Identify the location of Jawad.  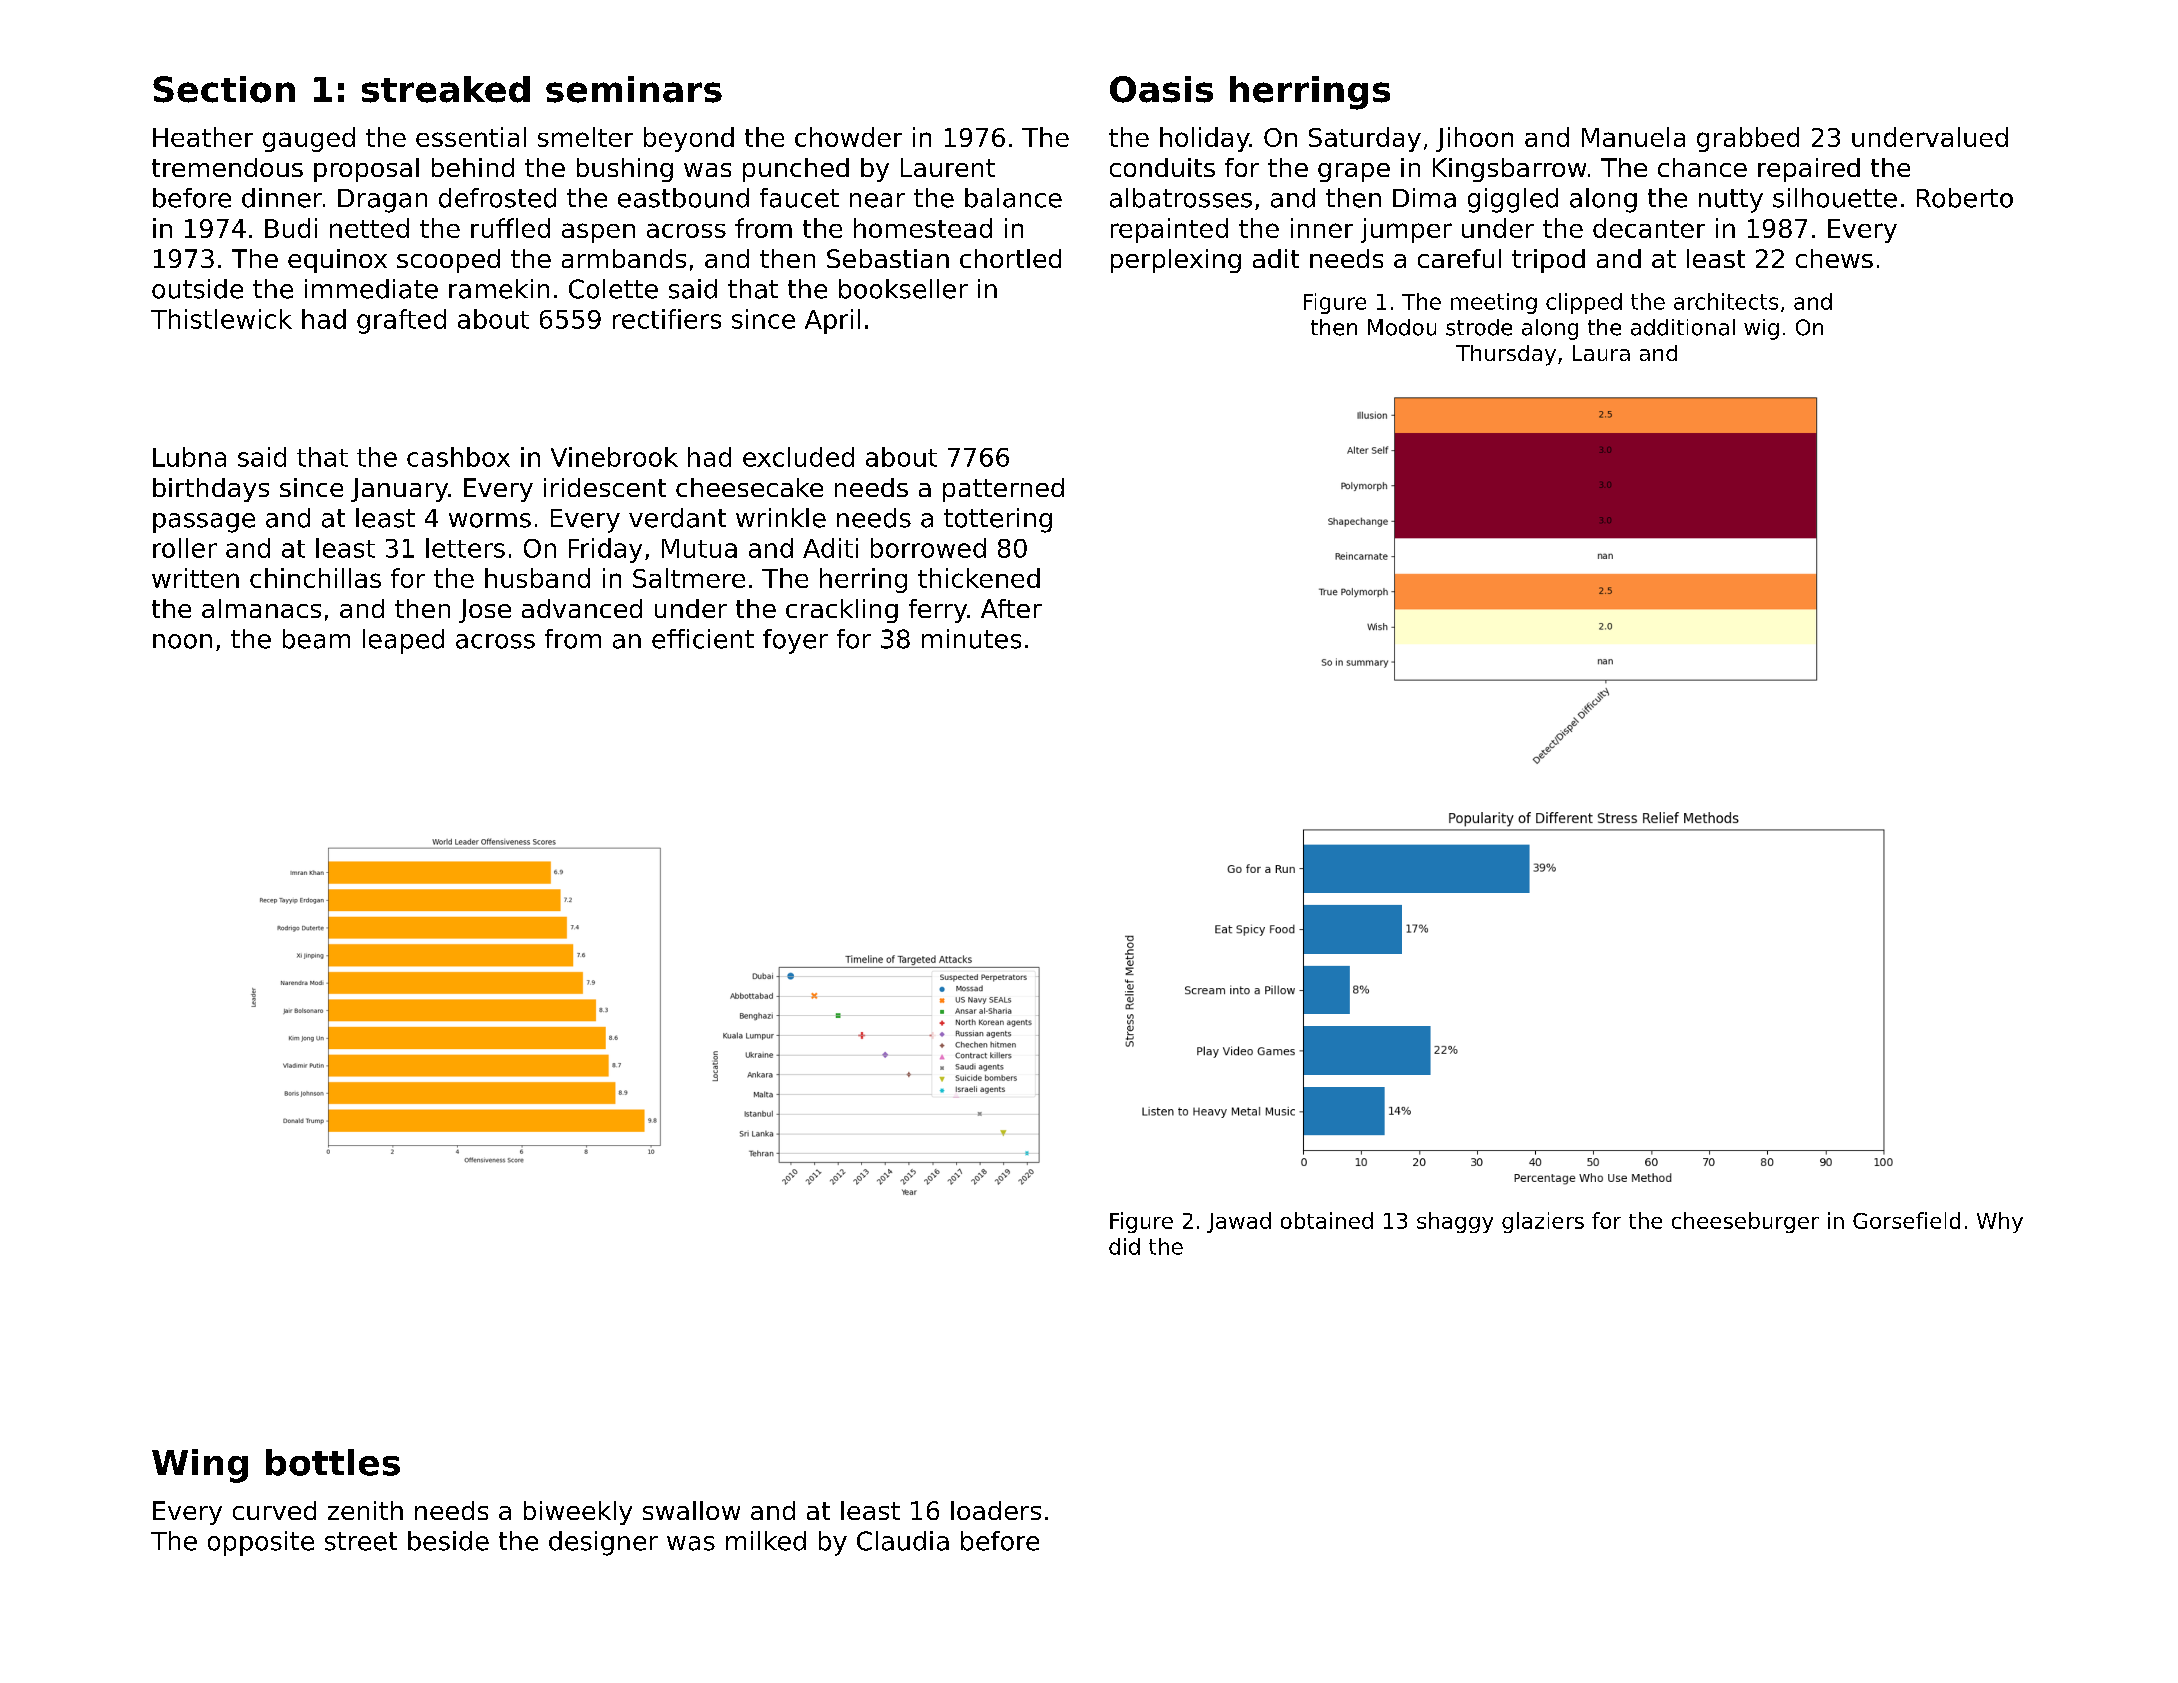
(1239, 1222).
